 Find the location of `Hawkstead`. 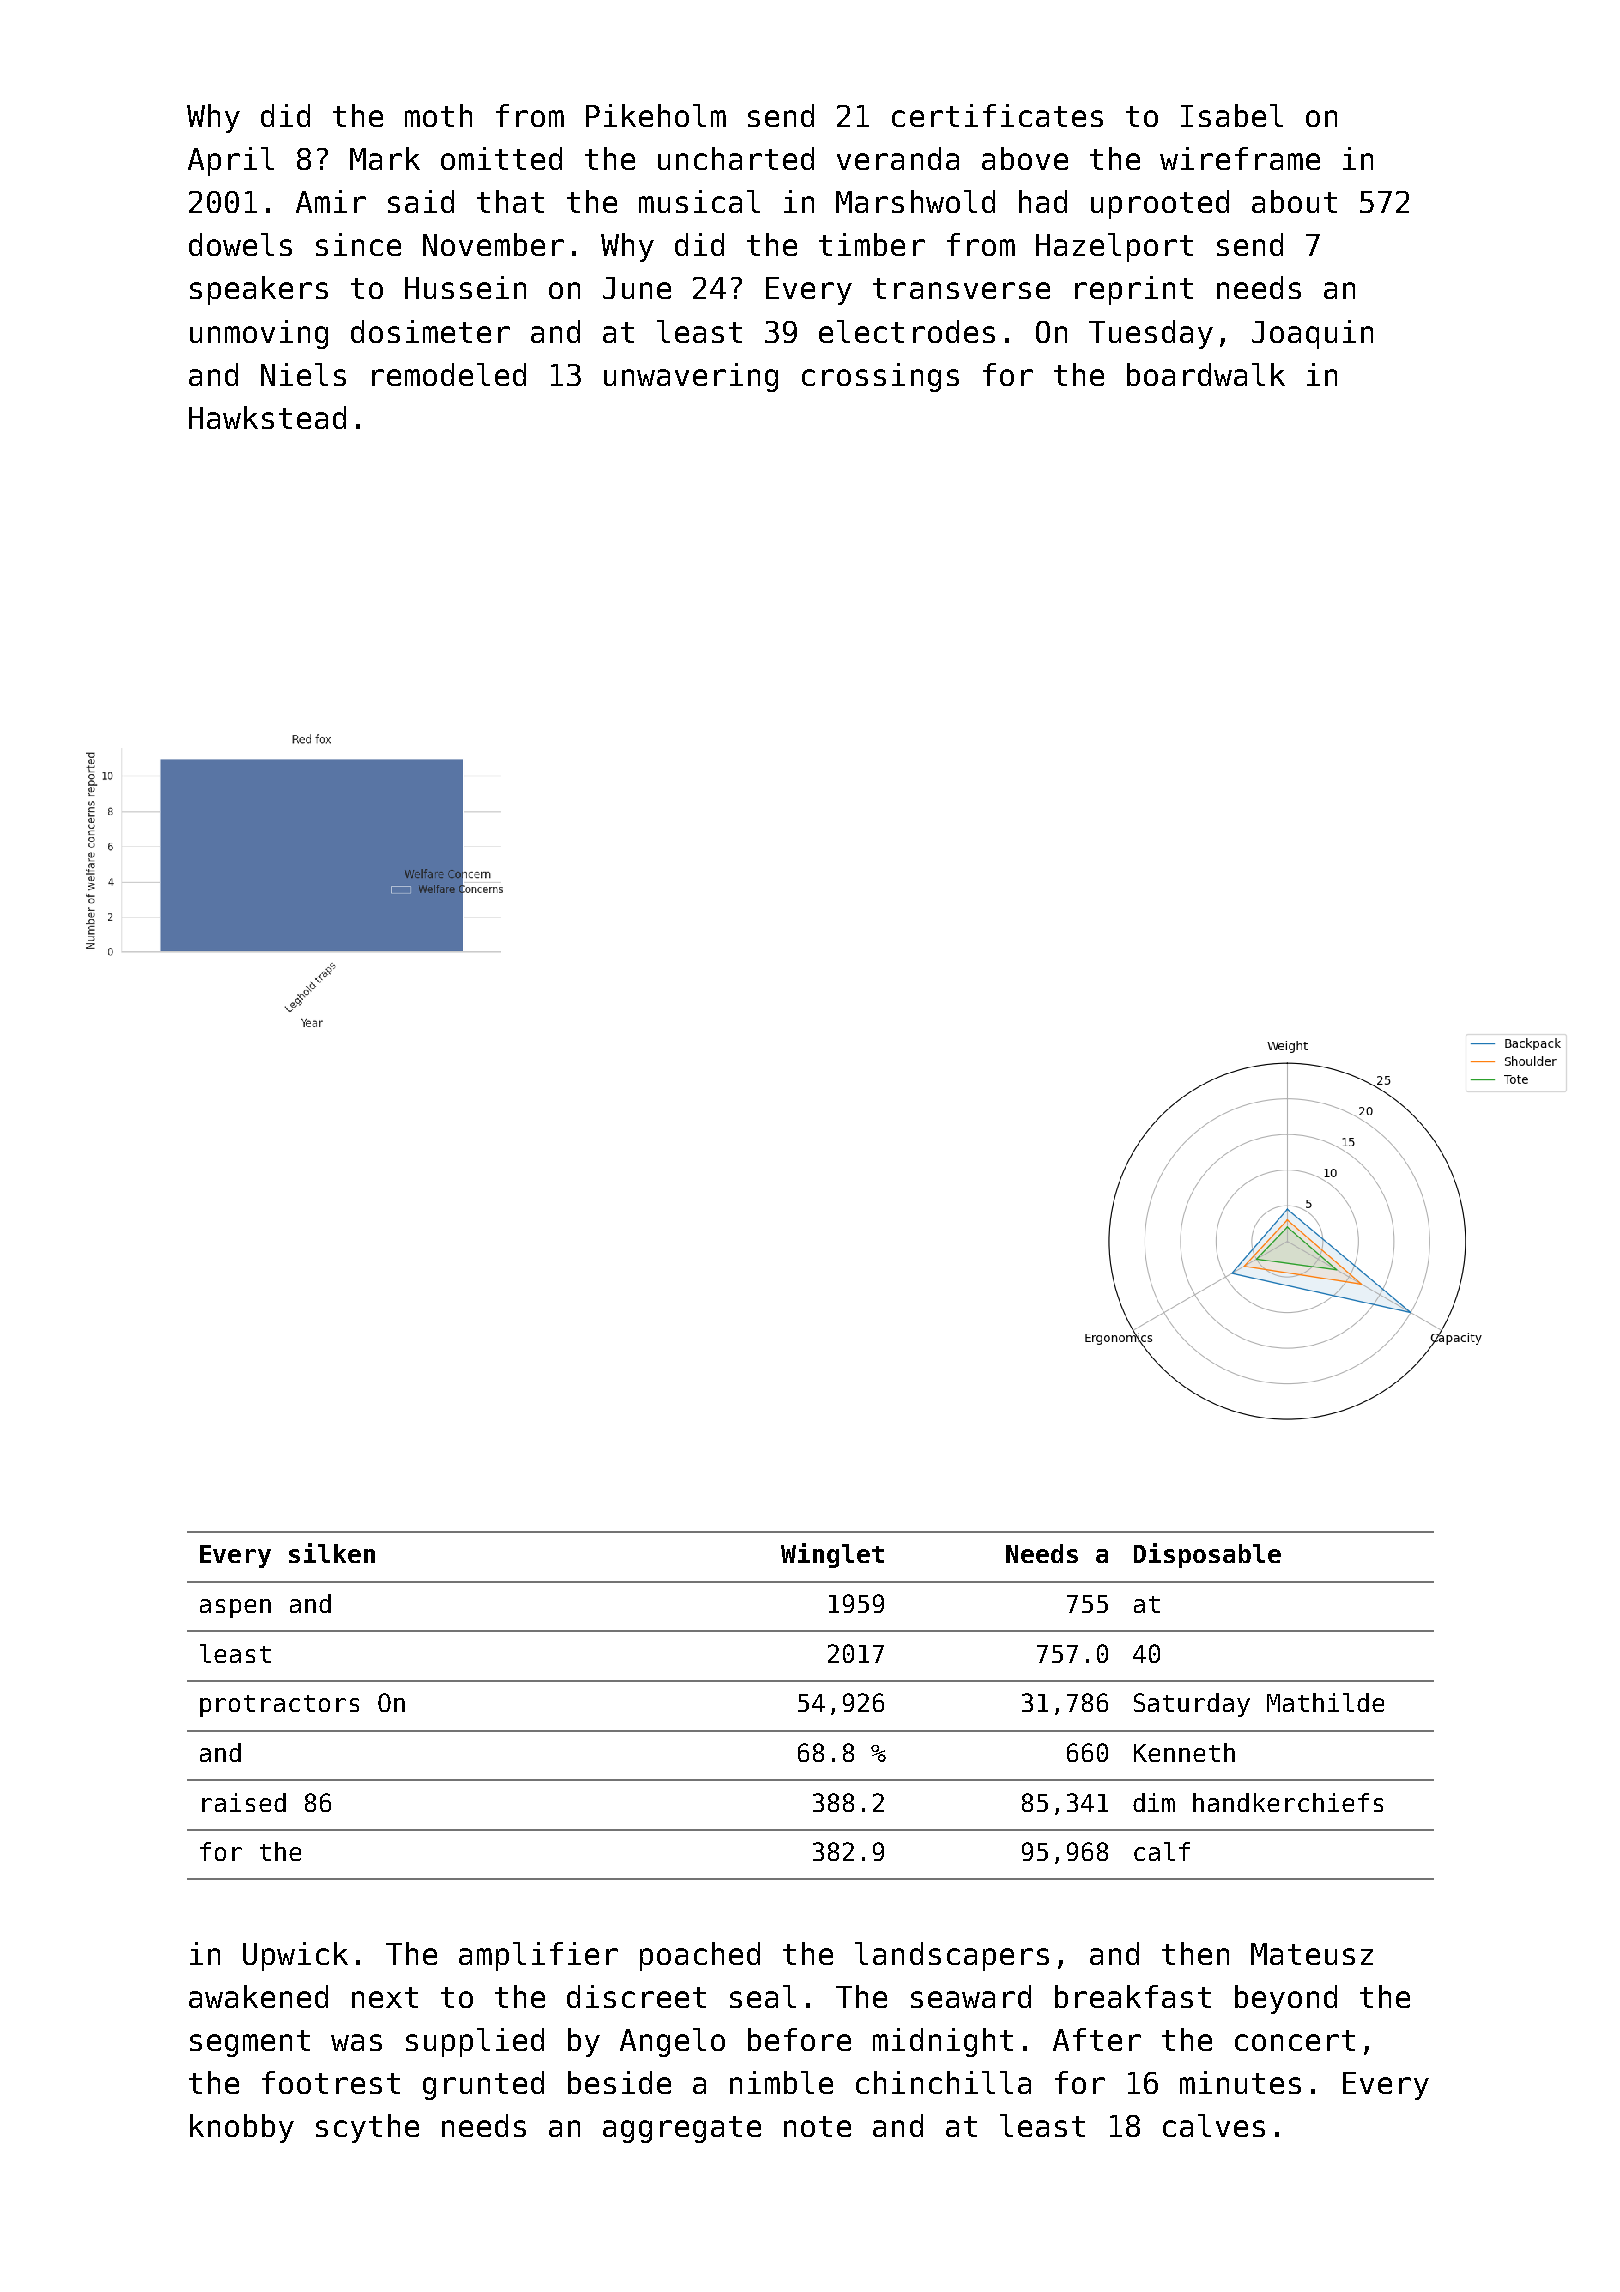

Hawkstead is located at coordinates (267, 417).
